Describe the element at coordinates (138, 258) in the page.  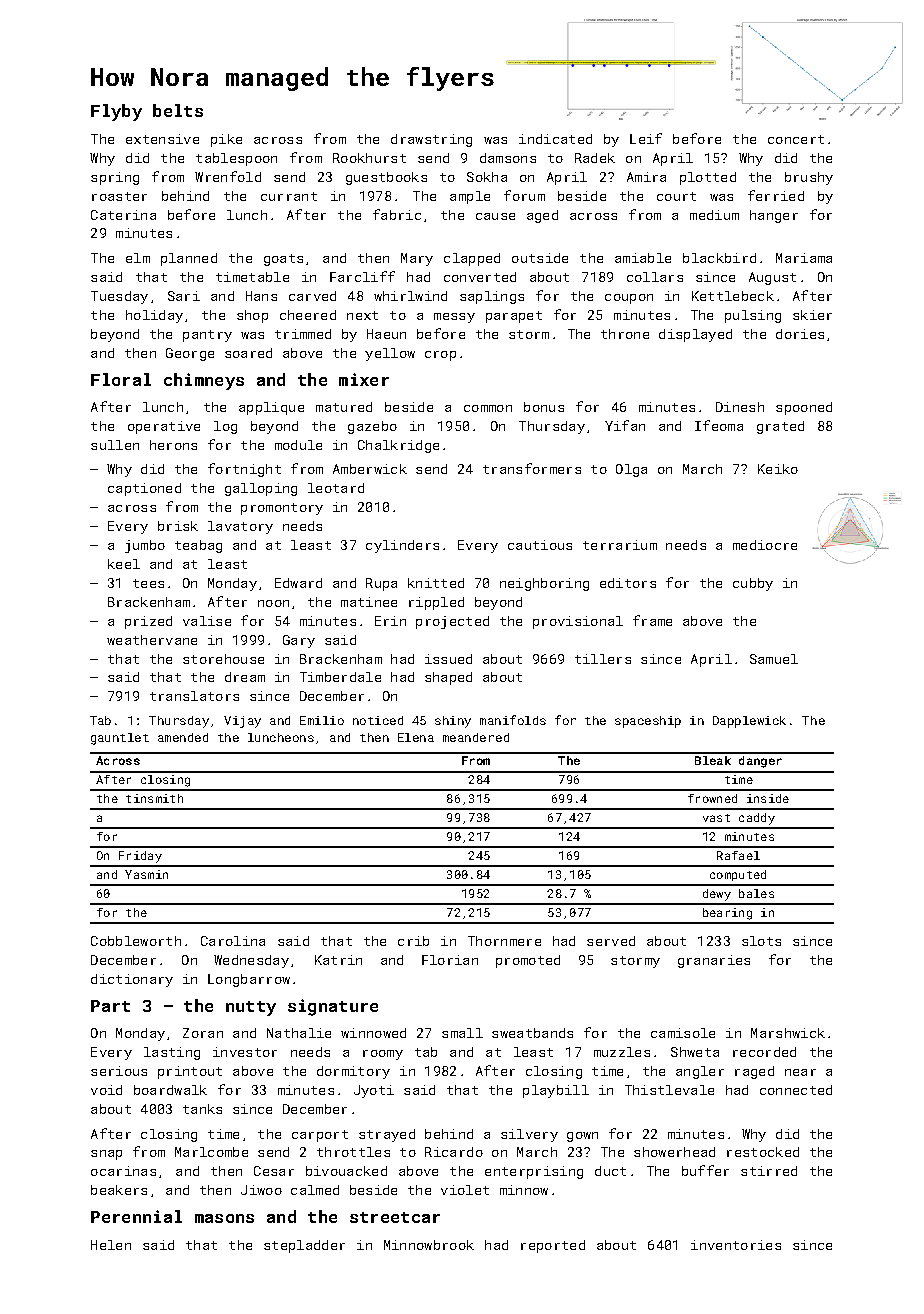
I see `elm` at that location.
